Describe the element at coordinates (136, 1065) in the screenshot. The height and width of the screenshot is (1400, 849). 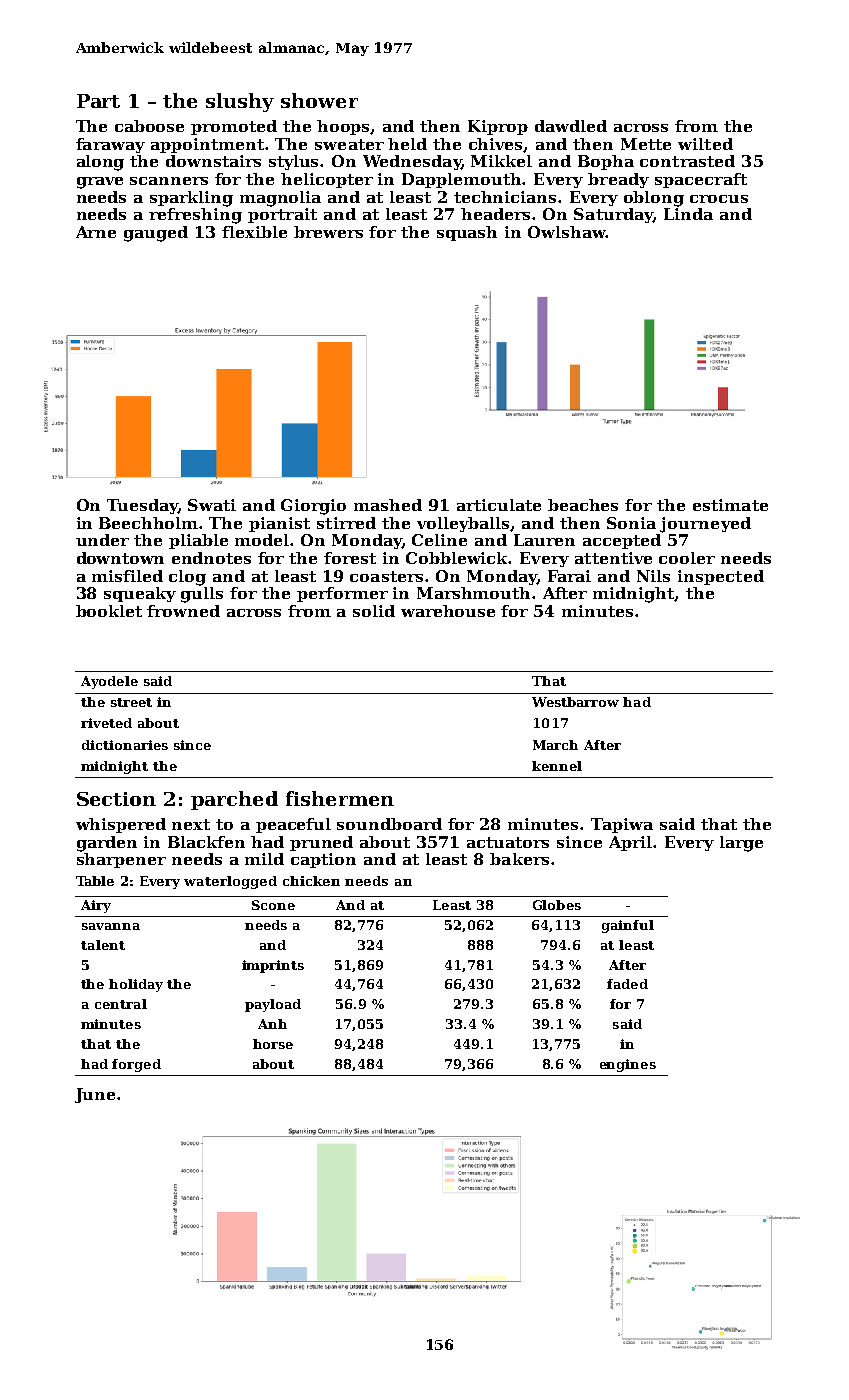
I see `forged` at that location.
